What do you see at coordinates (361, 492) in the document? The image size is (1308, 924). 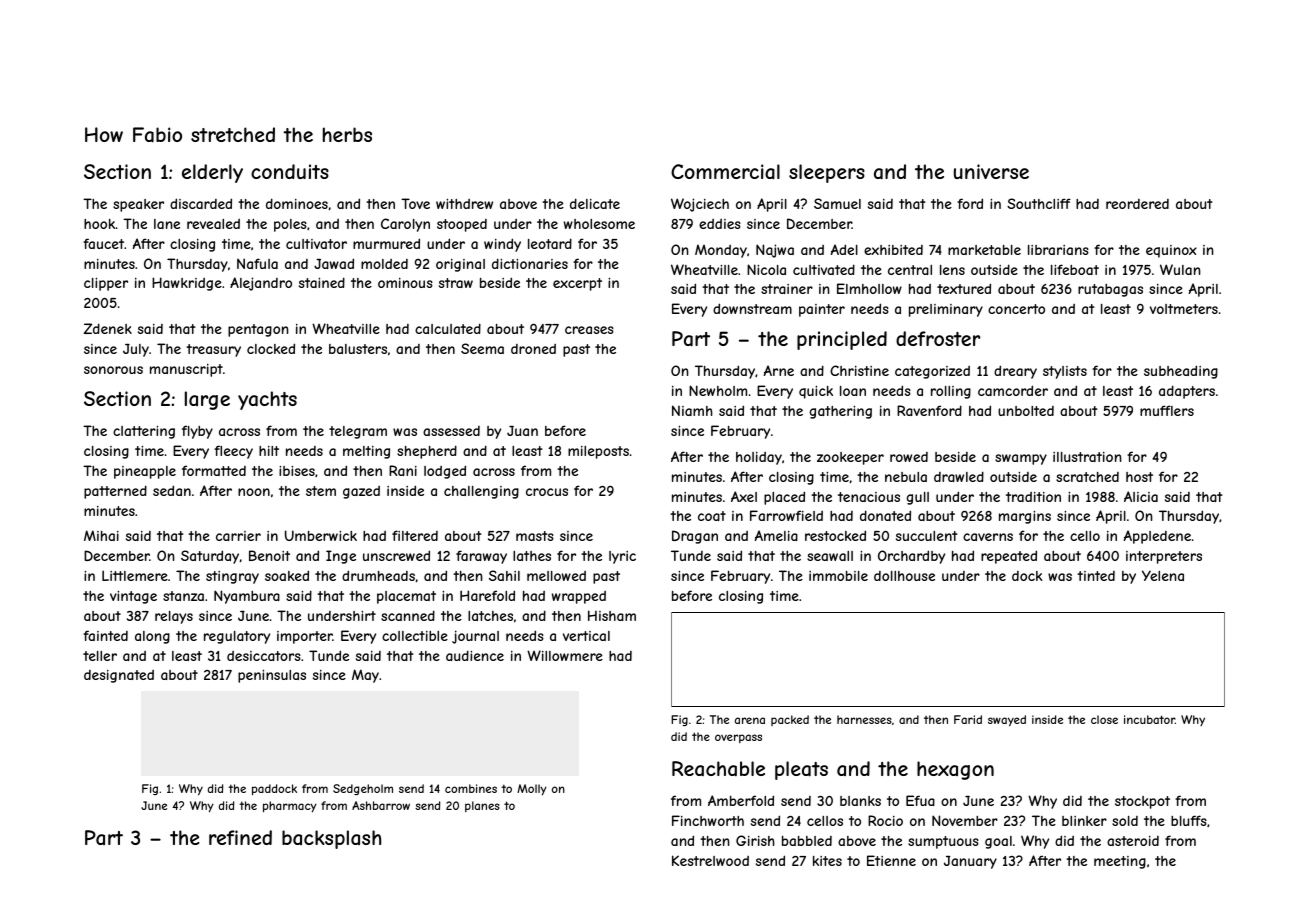 I see `gazed` at bounding box center [361, 492].
